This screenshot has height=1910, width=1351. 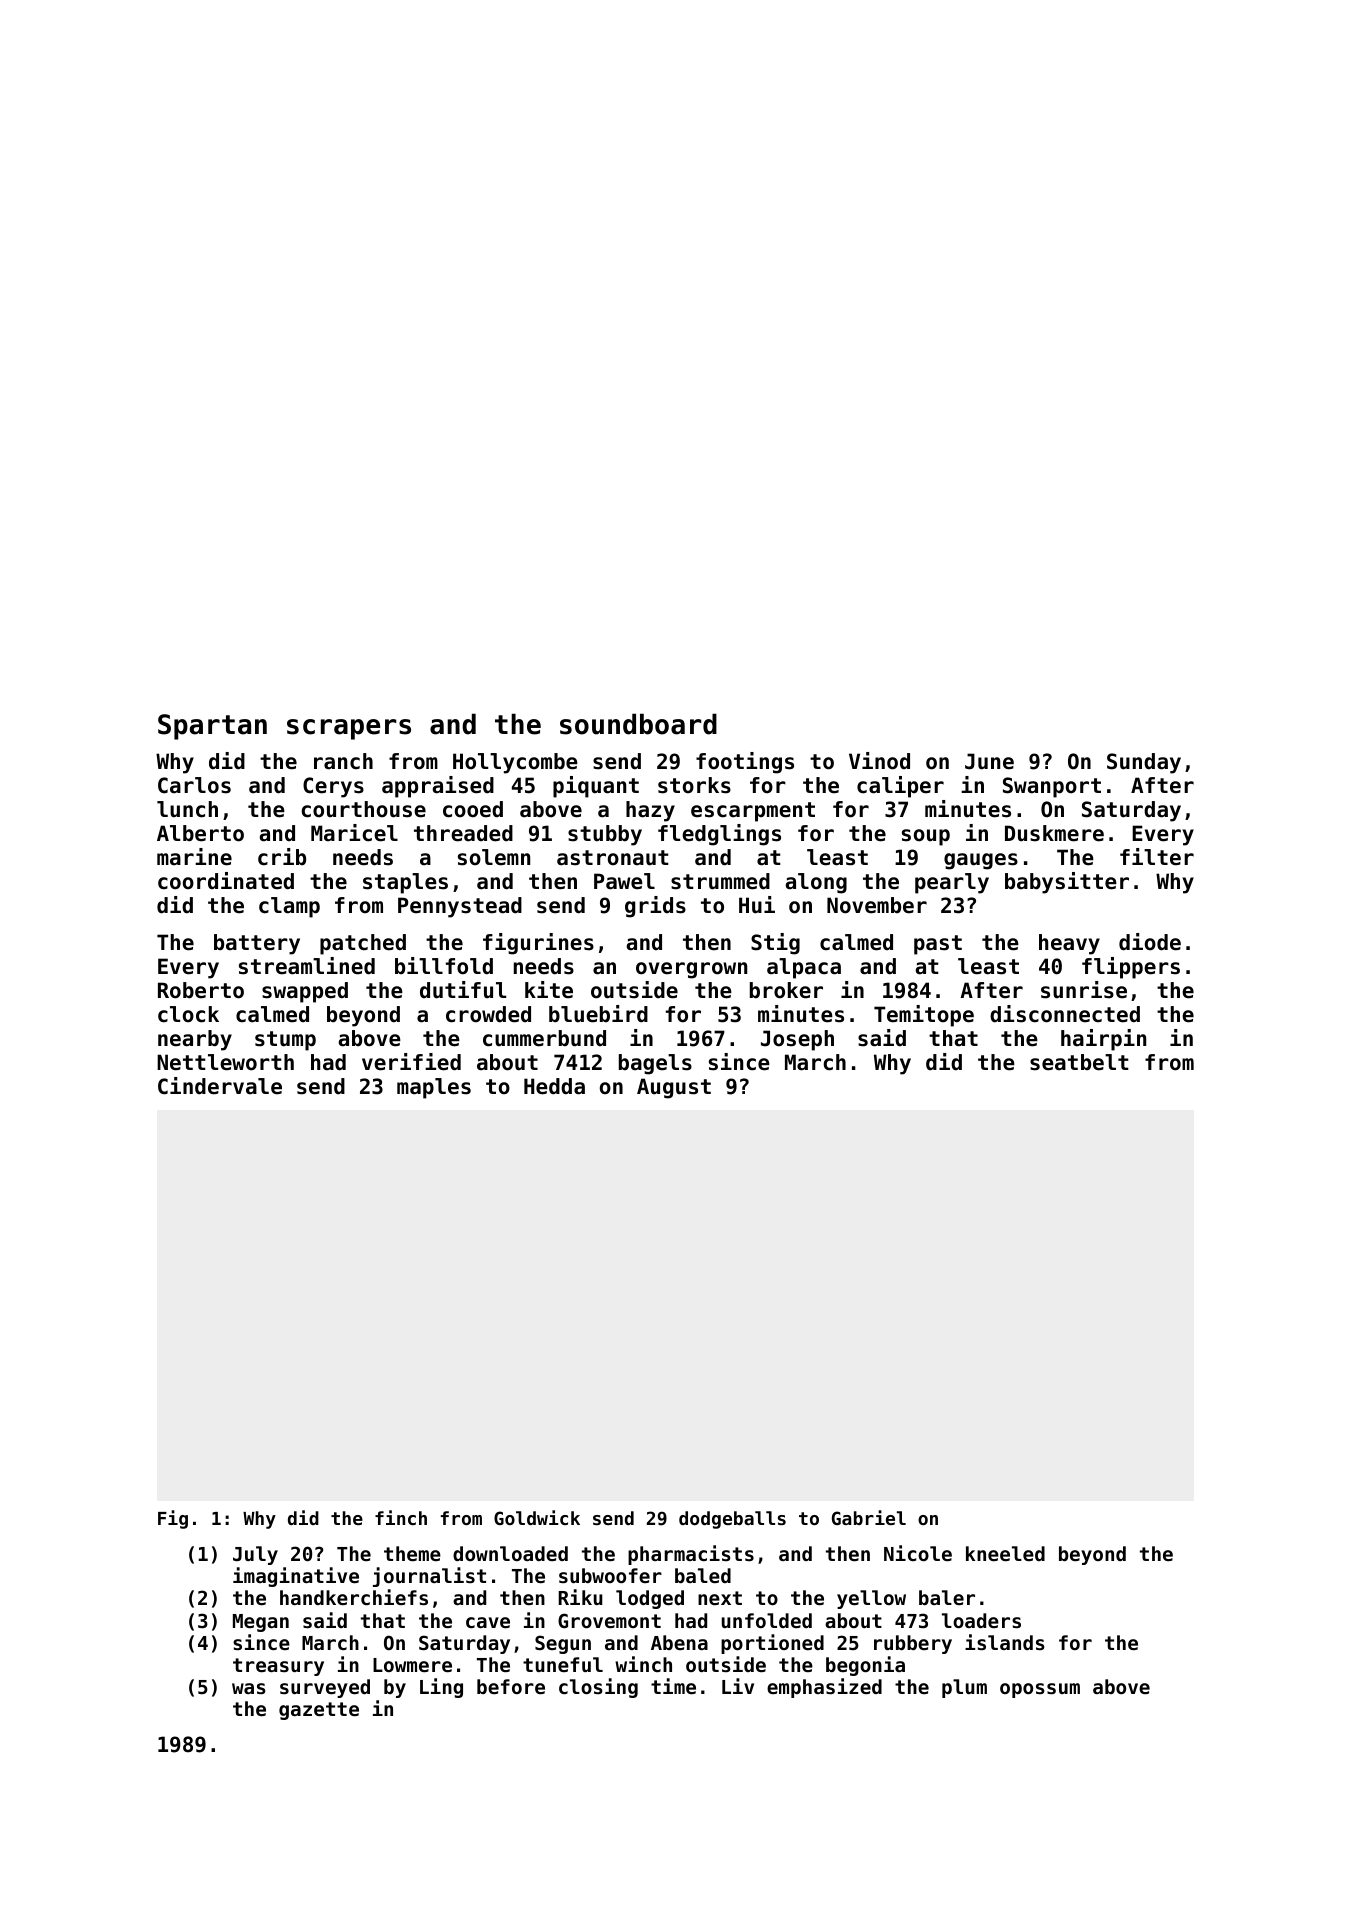 I want to click on gazette, so click(x=319, y=1711).
